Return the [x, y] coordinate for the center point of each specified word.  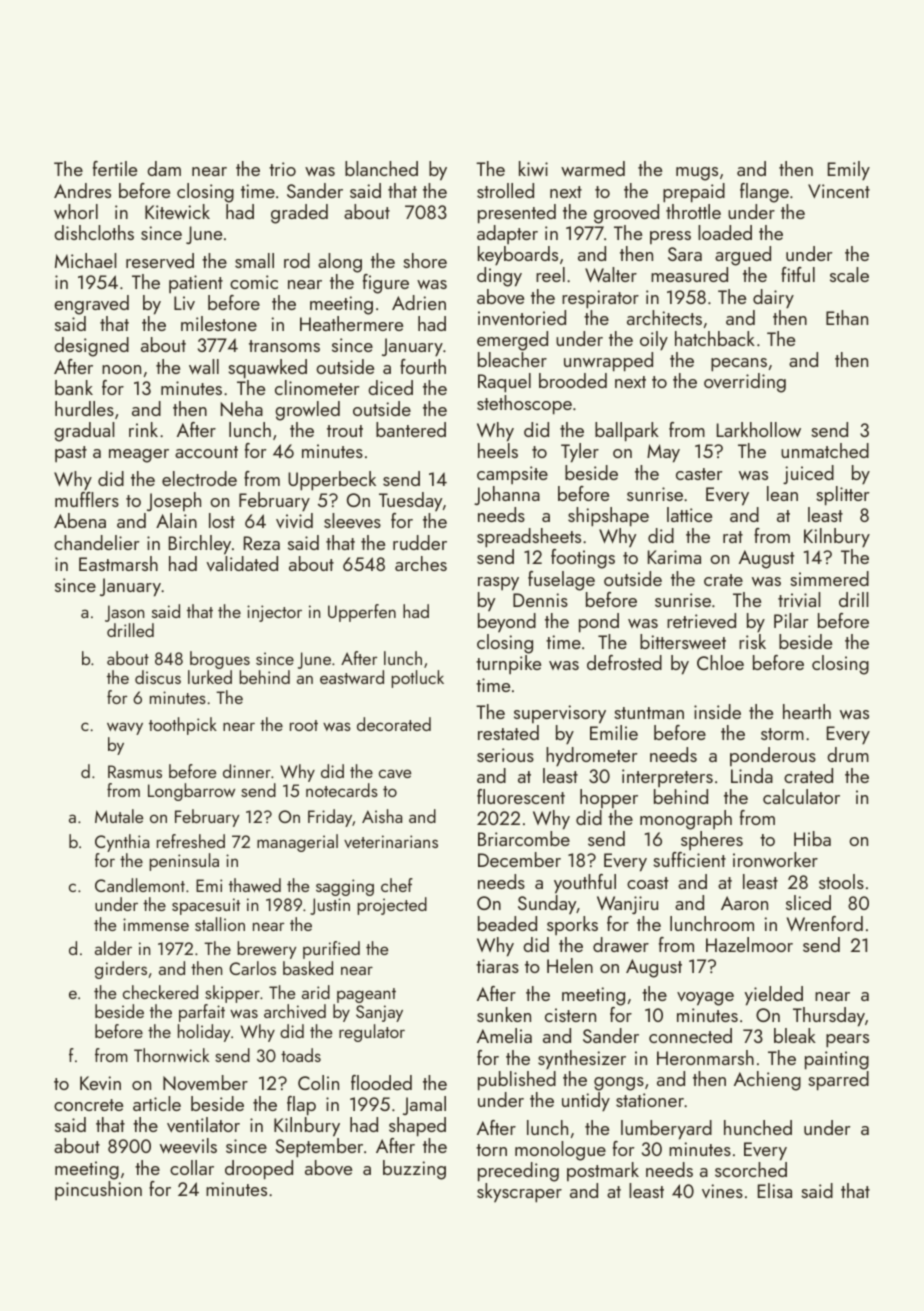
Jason [124, 613]
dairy [773, 298]
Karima [674, 557]
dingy [499, 277]
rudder [420, 542]
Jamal [424, 1105]
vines [722, 1191]
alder [113, 948]
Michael [85, 260]
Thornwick [171, 1055]
